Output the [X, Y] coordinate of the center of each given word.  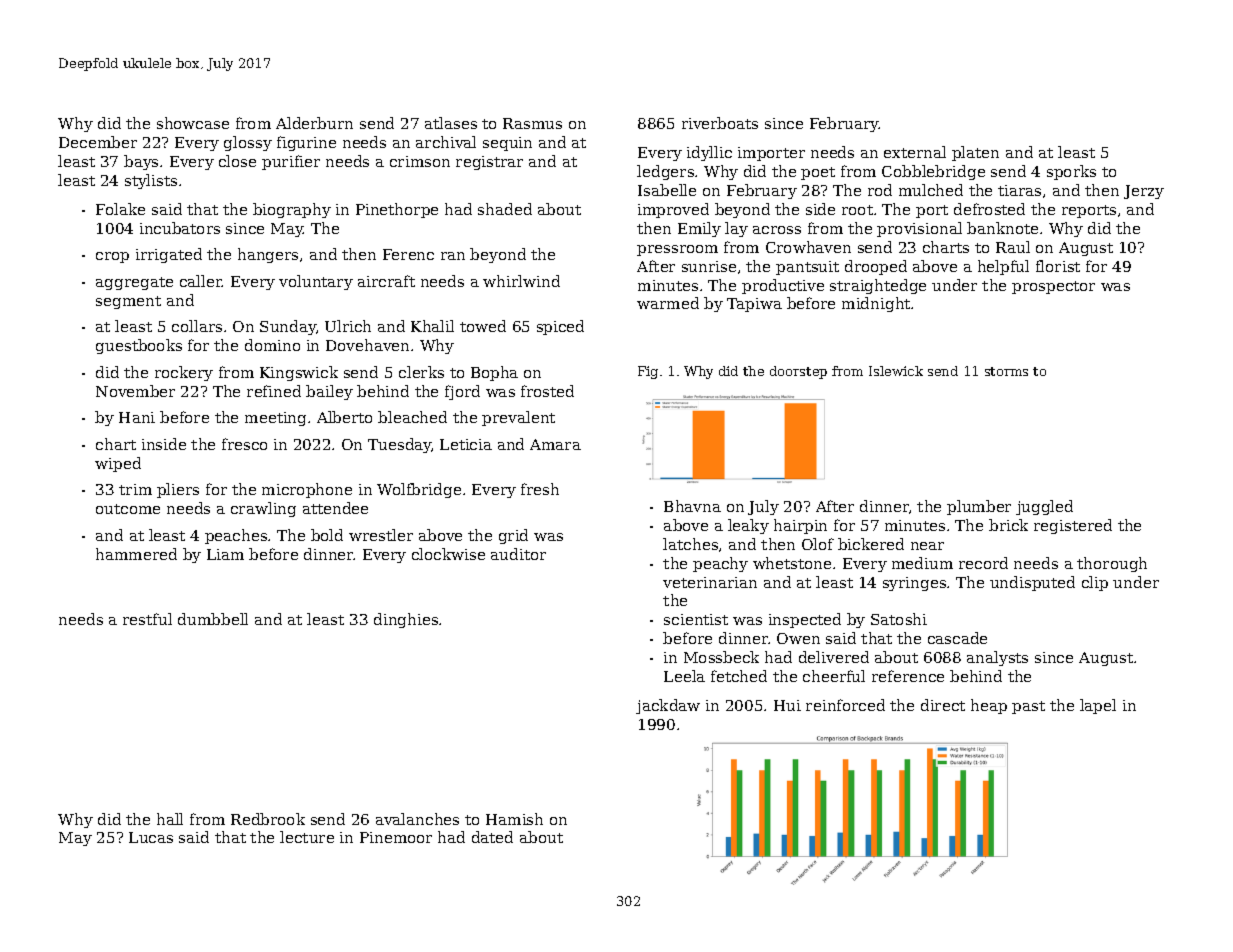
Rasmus [532, 123]
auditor [518, 554]
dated [492, 837]
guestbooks [139, 346]
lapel [1098, 706]
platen [975, 153]
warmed [668, 303]
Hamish [514, 819]
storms [1006, 371]
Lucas [151, 837]
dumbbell [213, 619]
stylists [151, 181]
